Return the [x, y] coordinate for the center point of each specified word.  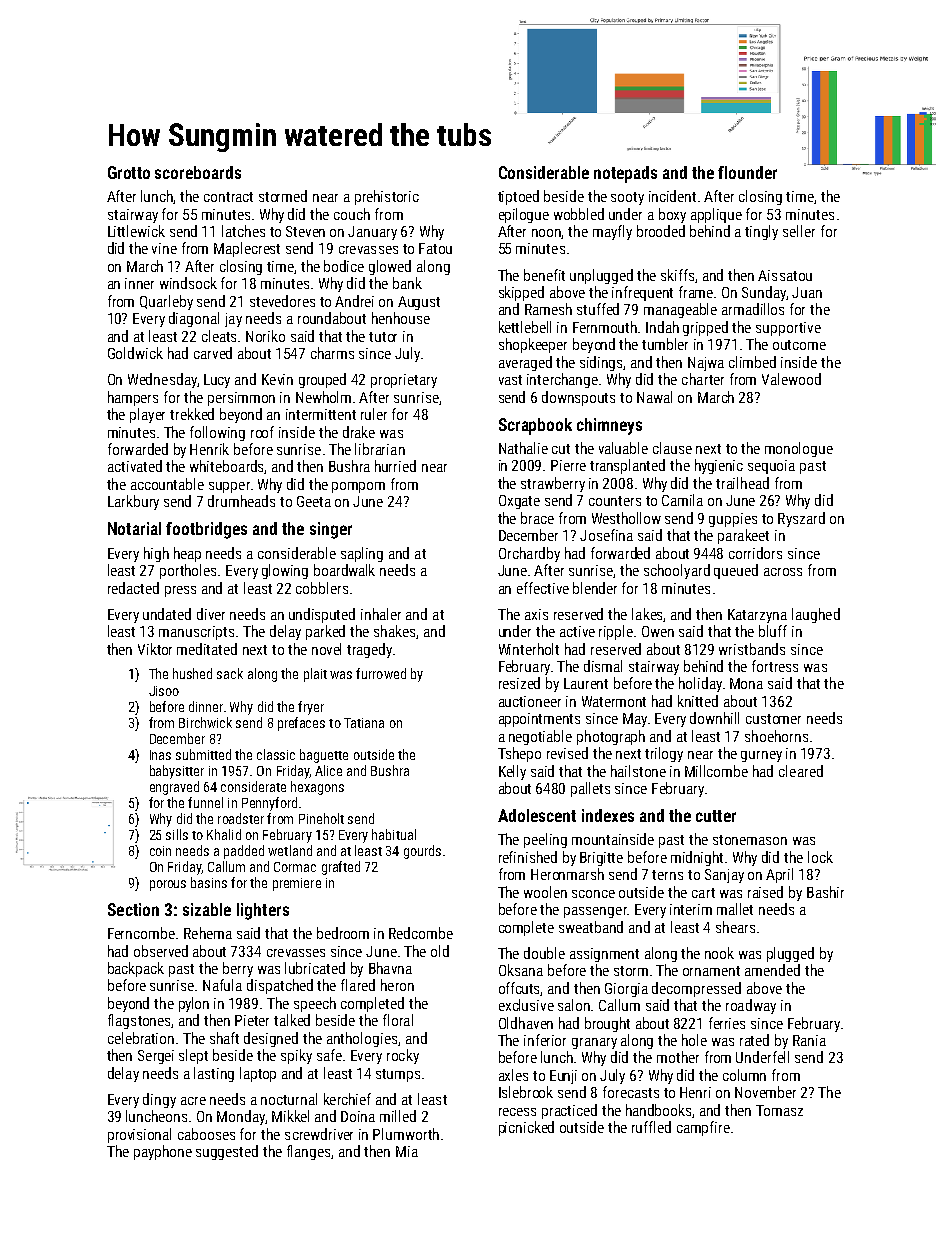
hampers [133, 398]
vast [510, 380]
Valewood [791, 379]
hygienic [719, 466]
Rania [809, 1040]
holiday [700, 684]
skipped [521, 293]
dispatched [280, 986]
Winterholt [529, 649]
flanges [309, 1152]
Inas [160, 755]
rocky [403, 1056]
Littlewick [136, 231]
